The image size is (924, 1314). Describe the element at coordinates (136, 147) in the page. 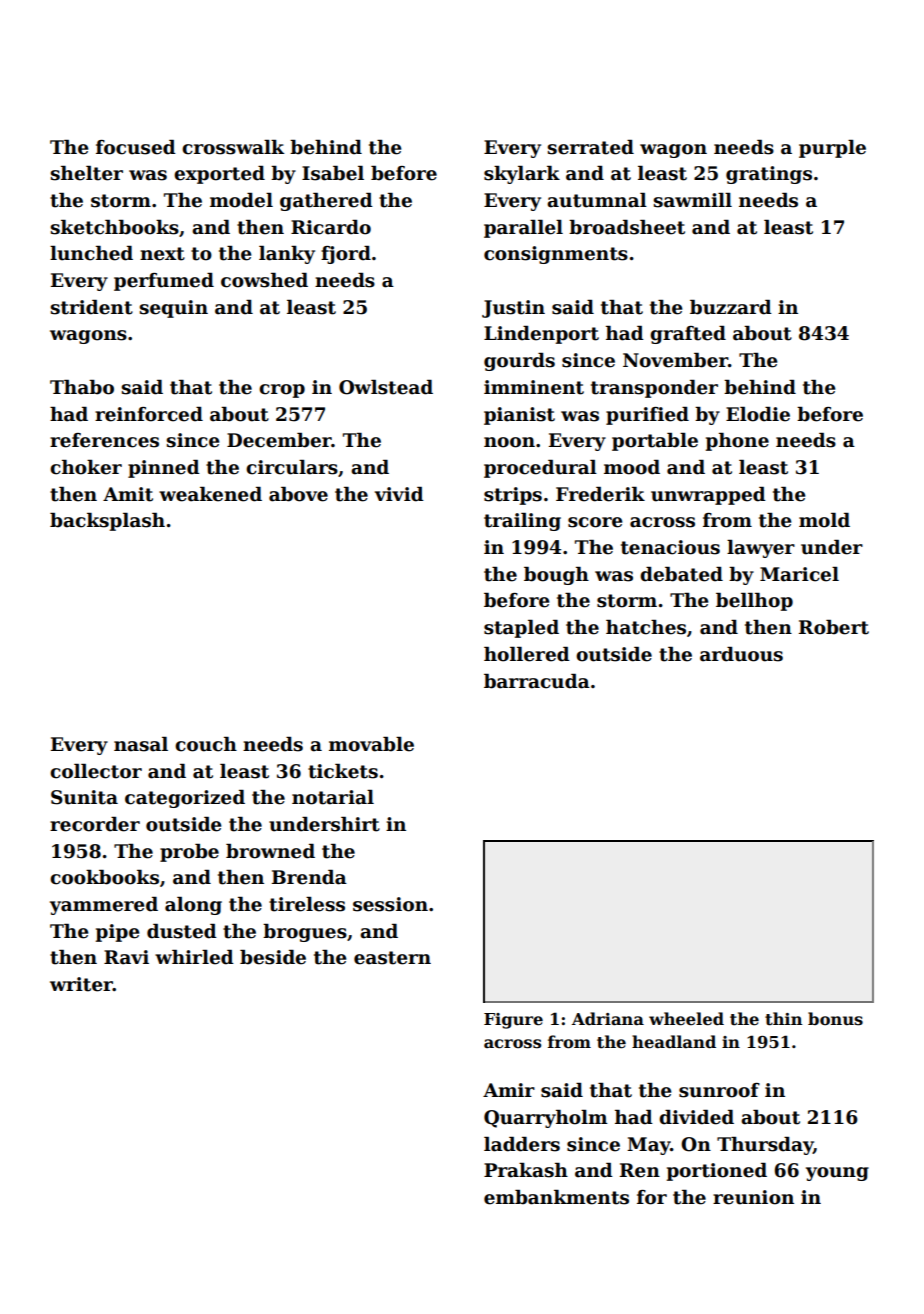

I see `focused` at that location.
